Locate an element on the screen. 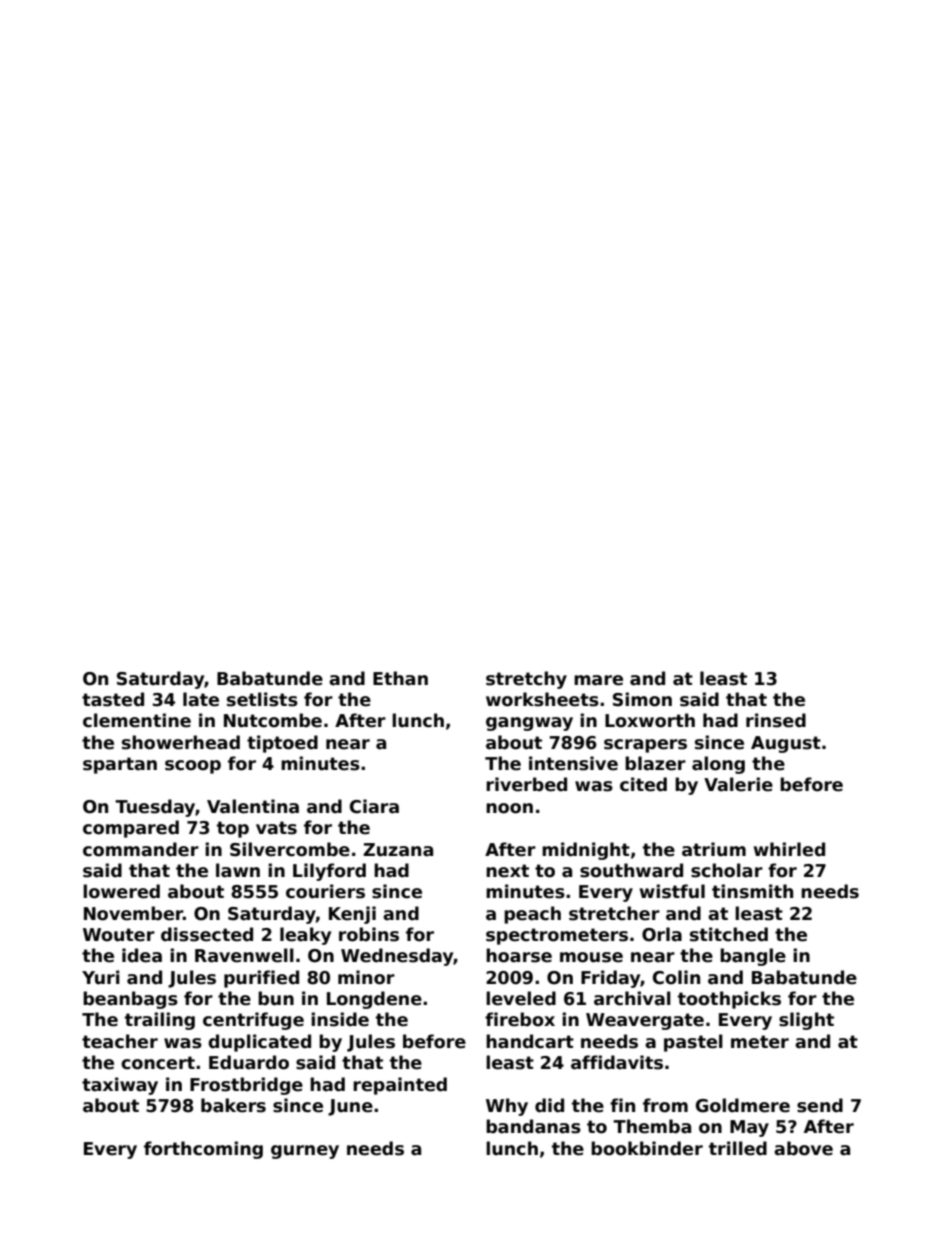 This screenshot has width=952, height=1233. slight is located at coordinates (806, 1021).
